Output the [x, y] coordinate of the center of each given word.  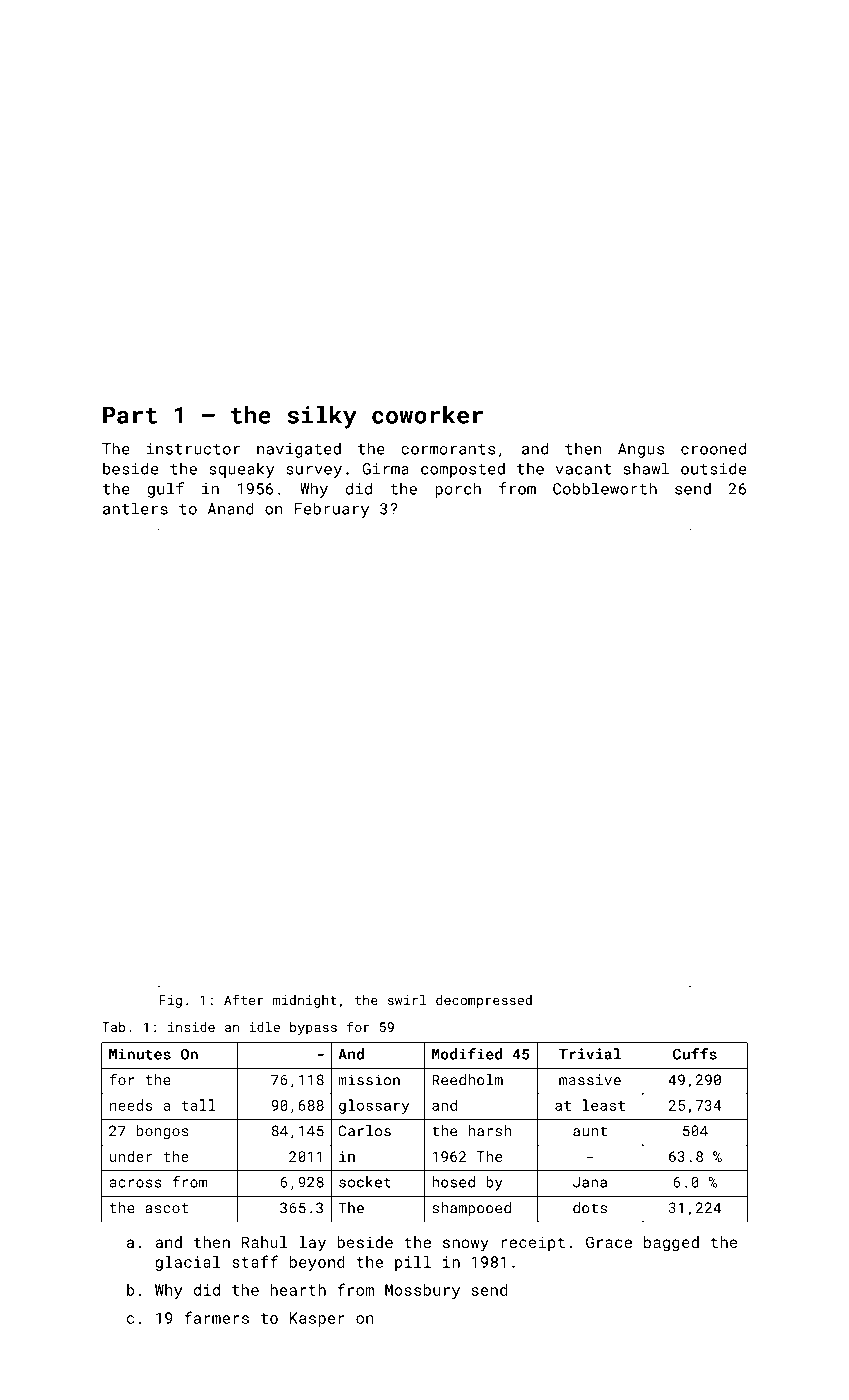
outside [713, 468]
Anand [231, 508]
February [331, 510]
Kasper [317, 1319]
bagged [671, 1244]
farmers [216, 1317]
